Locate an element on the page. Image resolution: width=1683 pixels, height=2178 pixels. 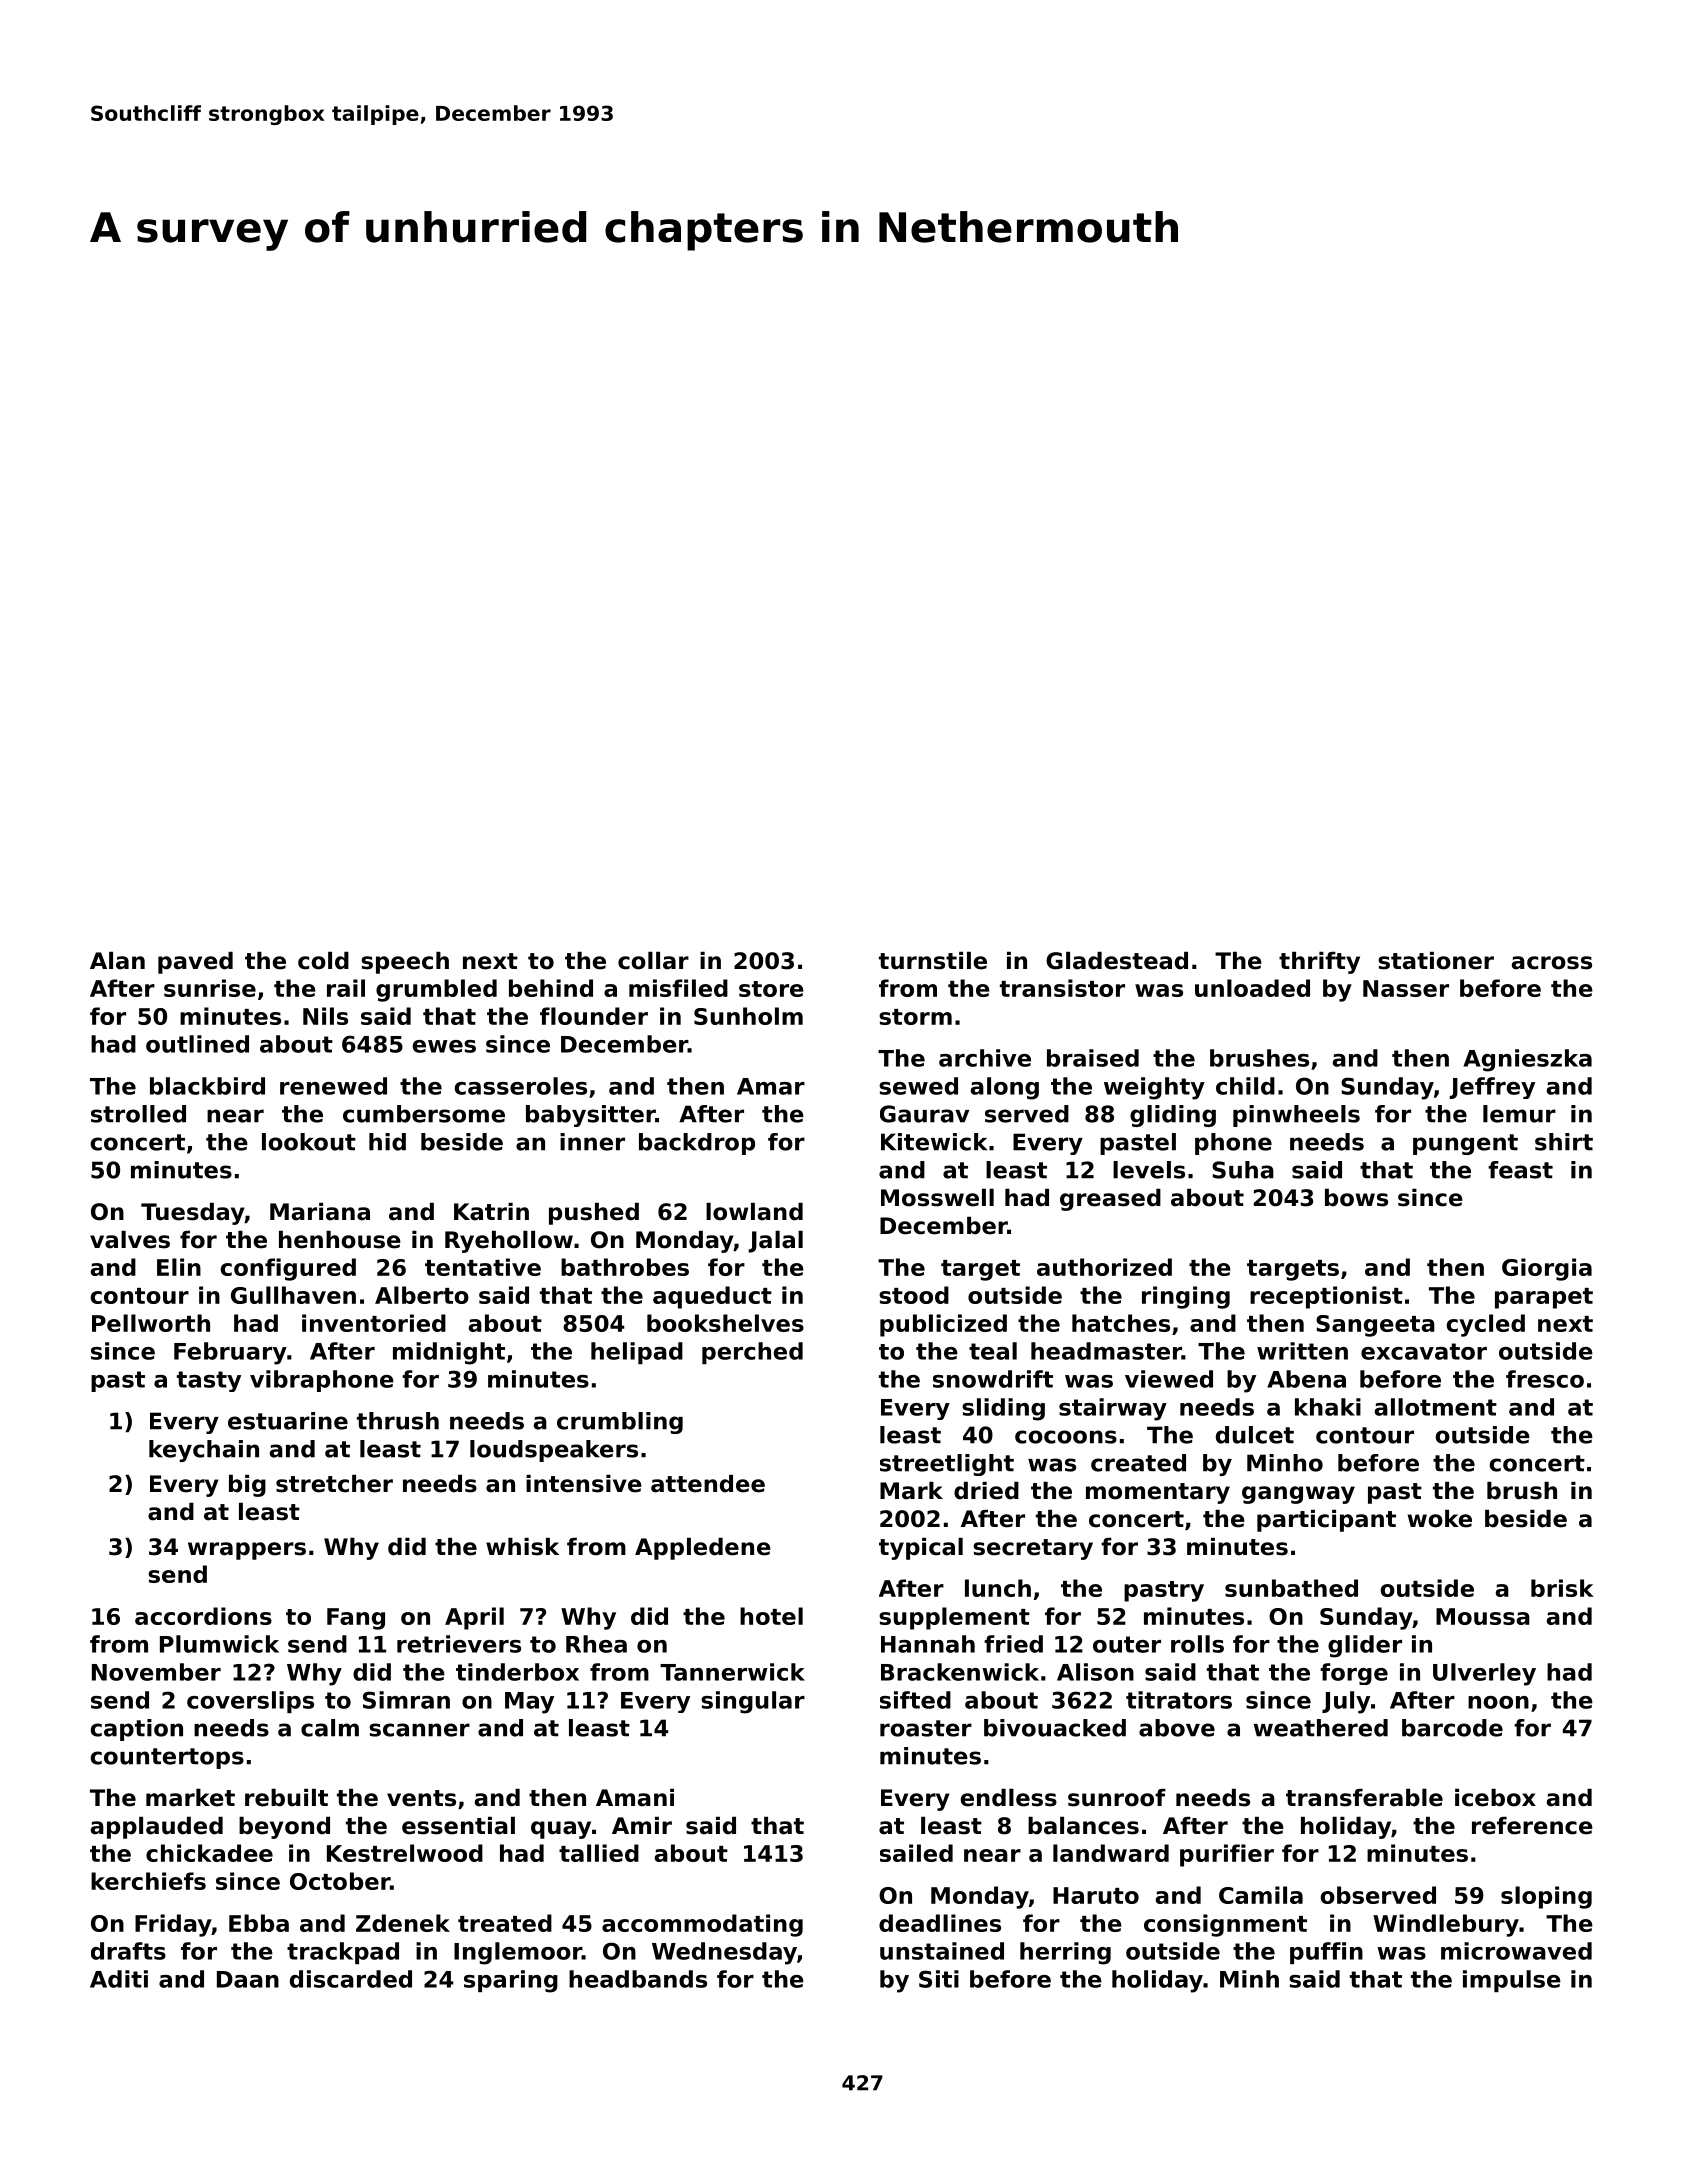
turnstile is located at coordinates (933, 961).
